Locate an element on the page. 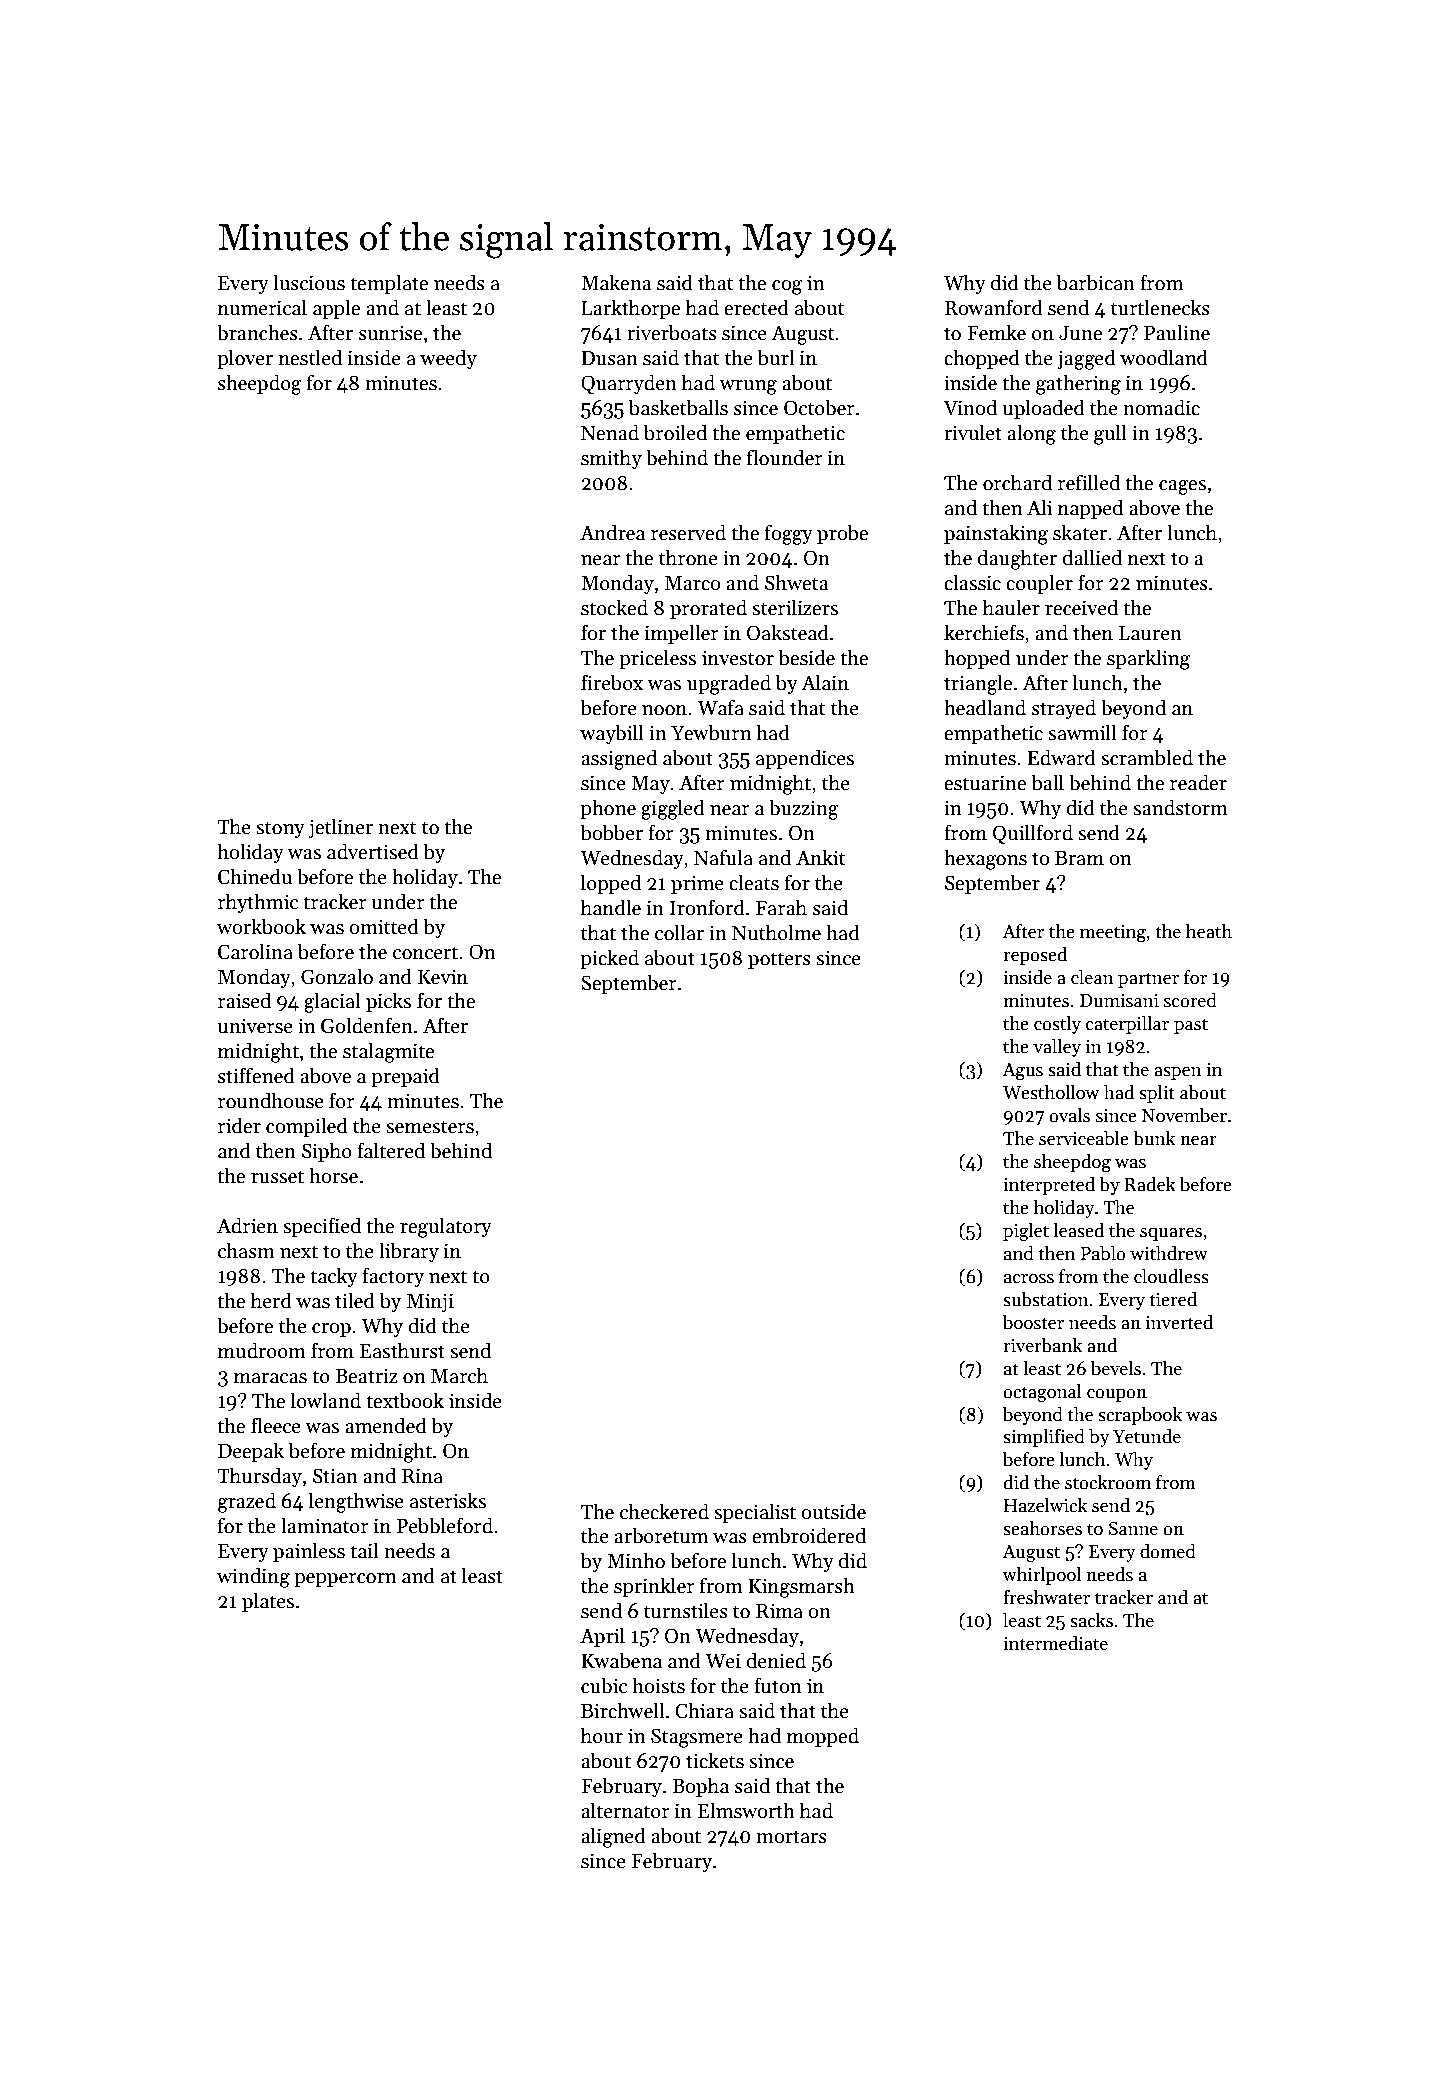  probe is located at coordinates (842, 534).
